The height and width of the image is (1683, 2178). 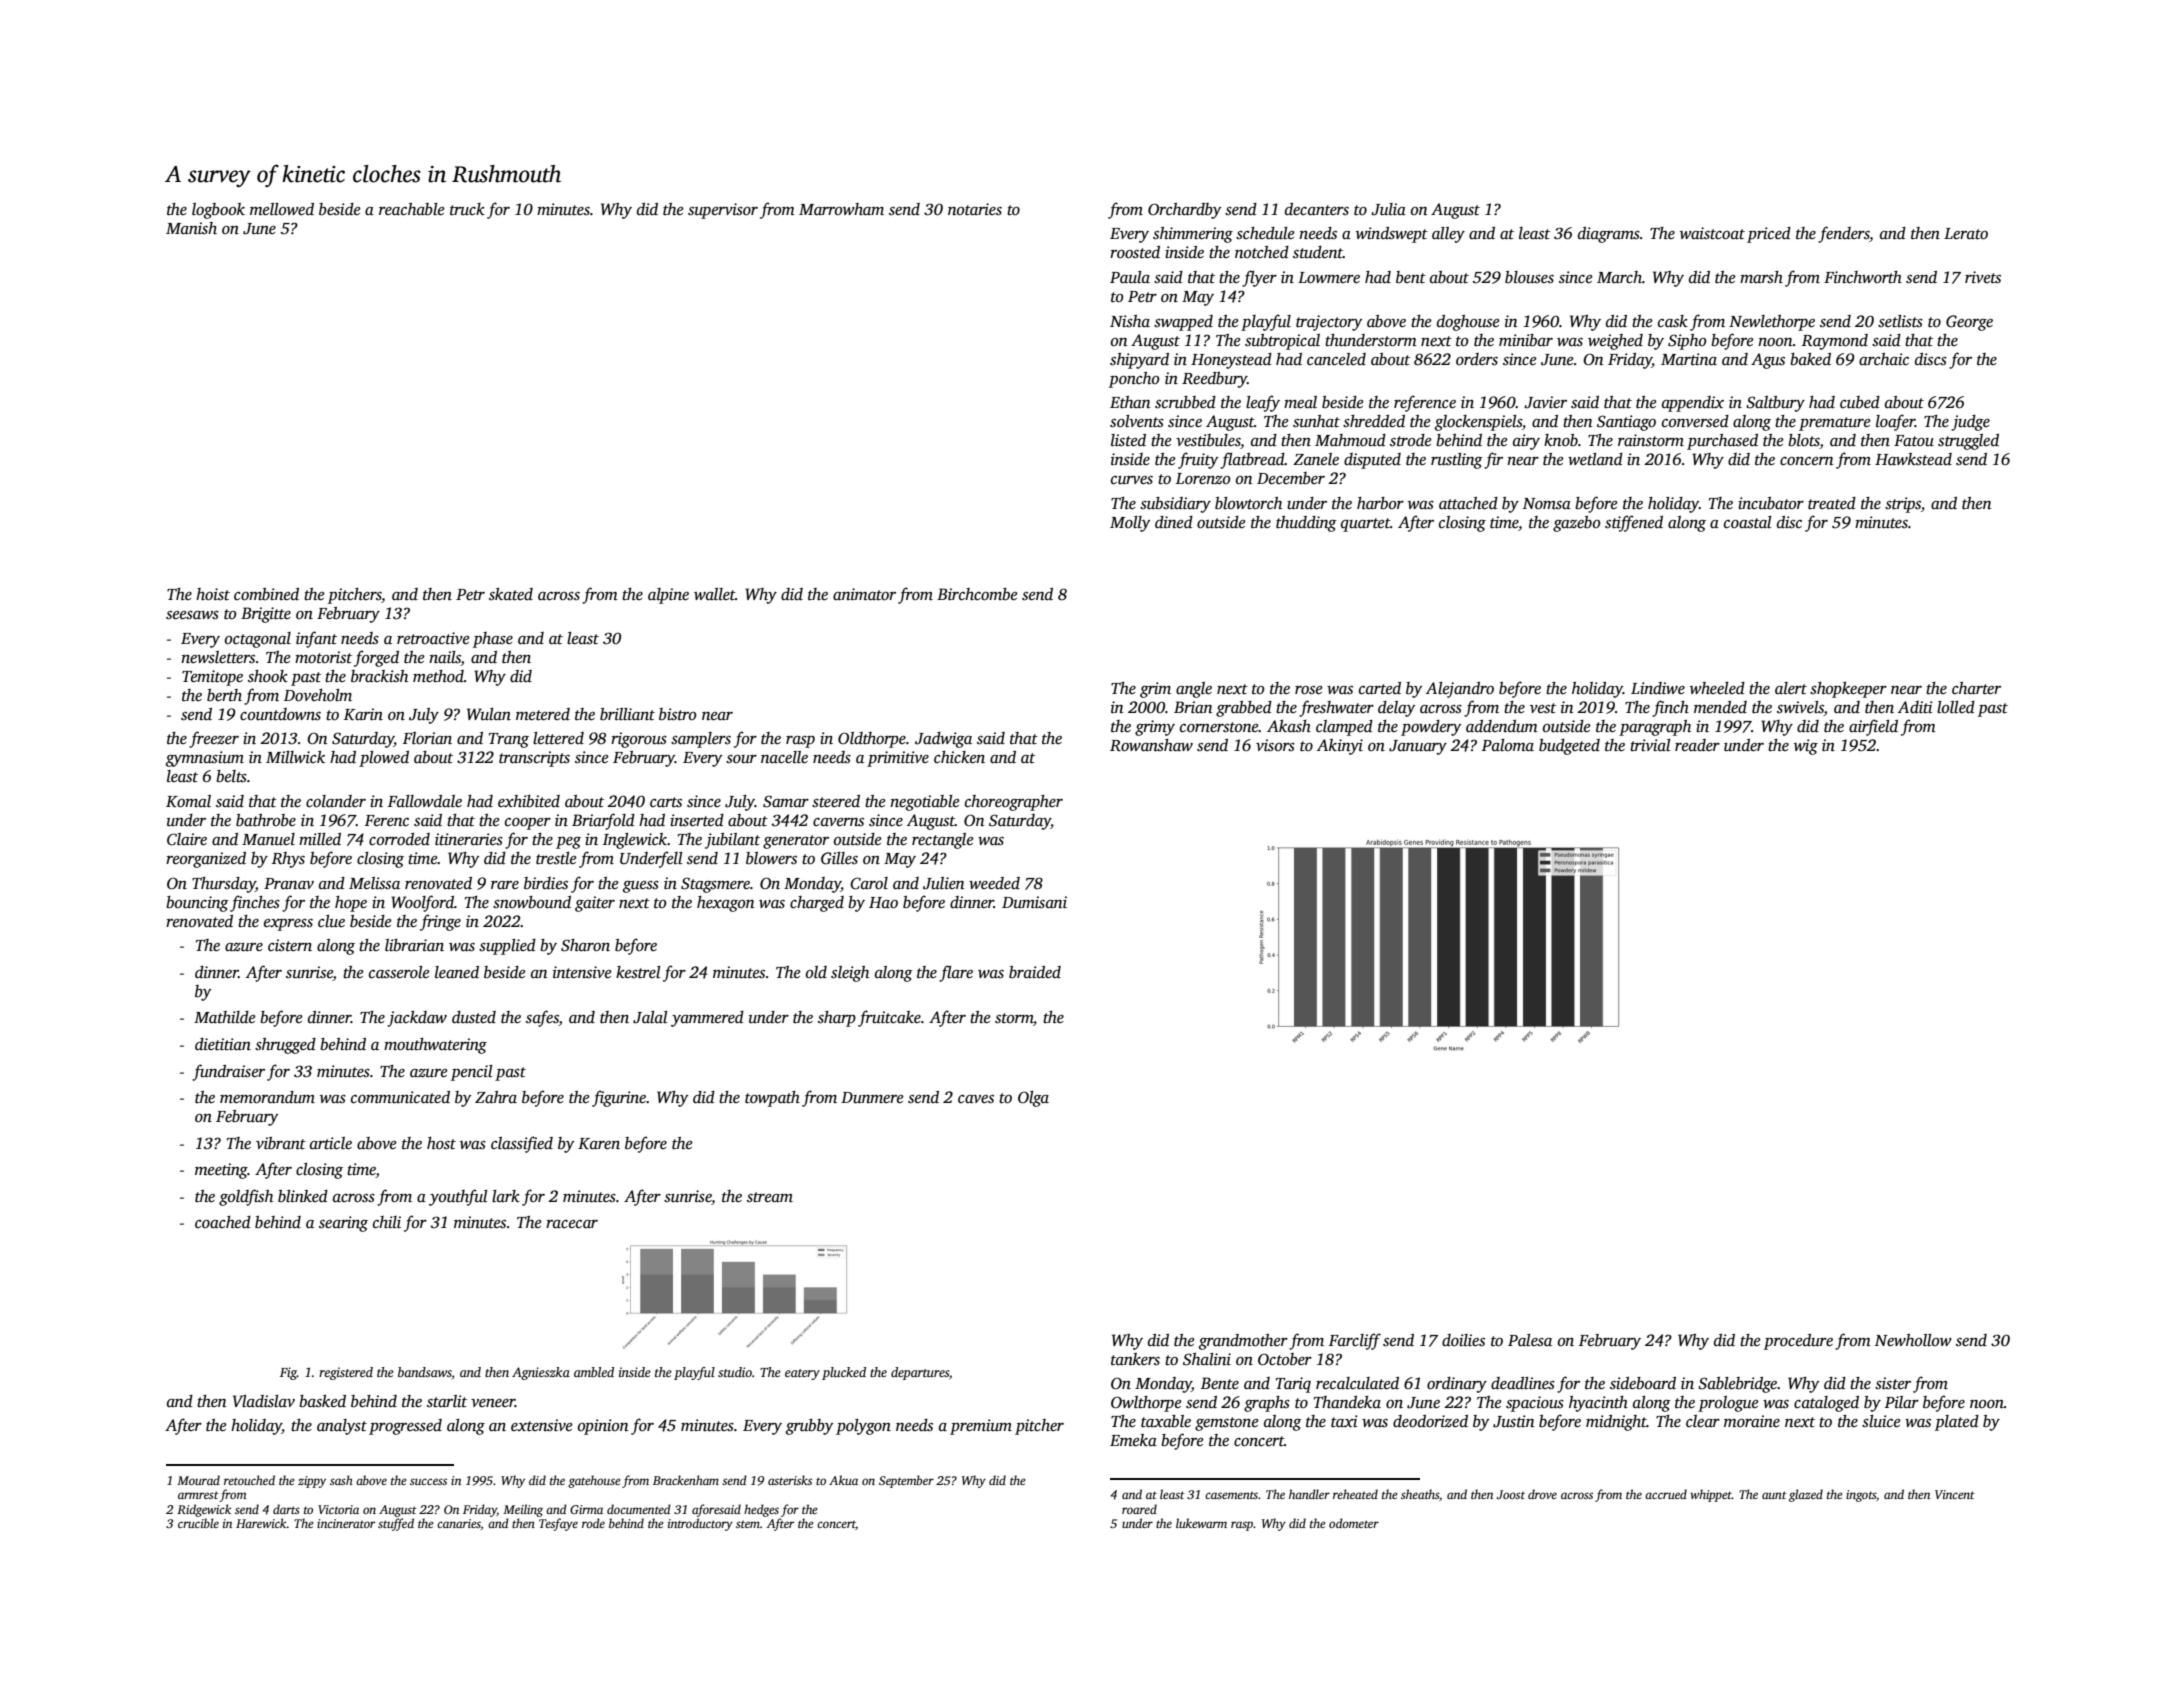 I want to click on truck, so click(x=467, y=209).
